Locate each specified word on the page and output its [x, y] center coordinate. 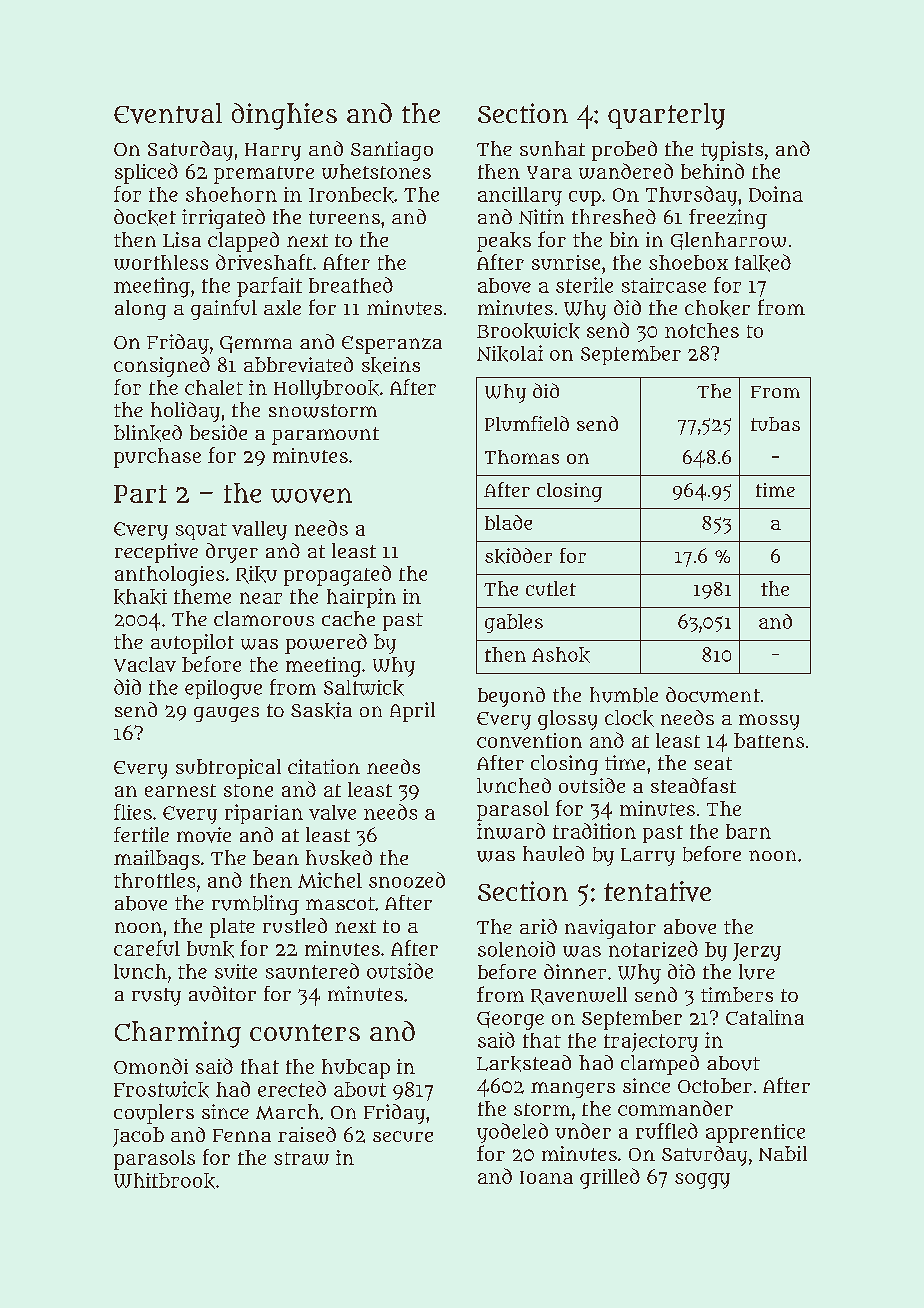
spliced [146, 173]
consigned [162, 367]
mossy [769, 722]
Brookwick [528, 331]
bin [624, 239]
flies [133, 812]
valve [332, 812]
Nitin [541, 217]
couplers [154, 1114]
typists [732, 151]
